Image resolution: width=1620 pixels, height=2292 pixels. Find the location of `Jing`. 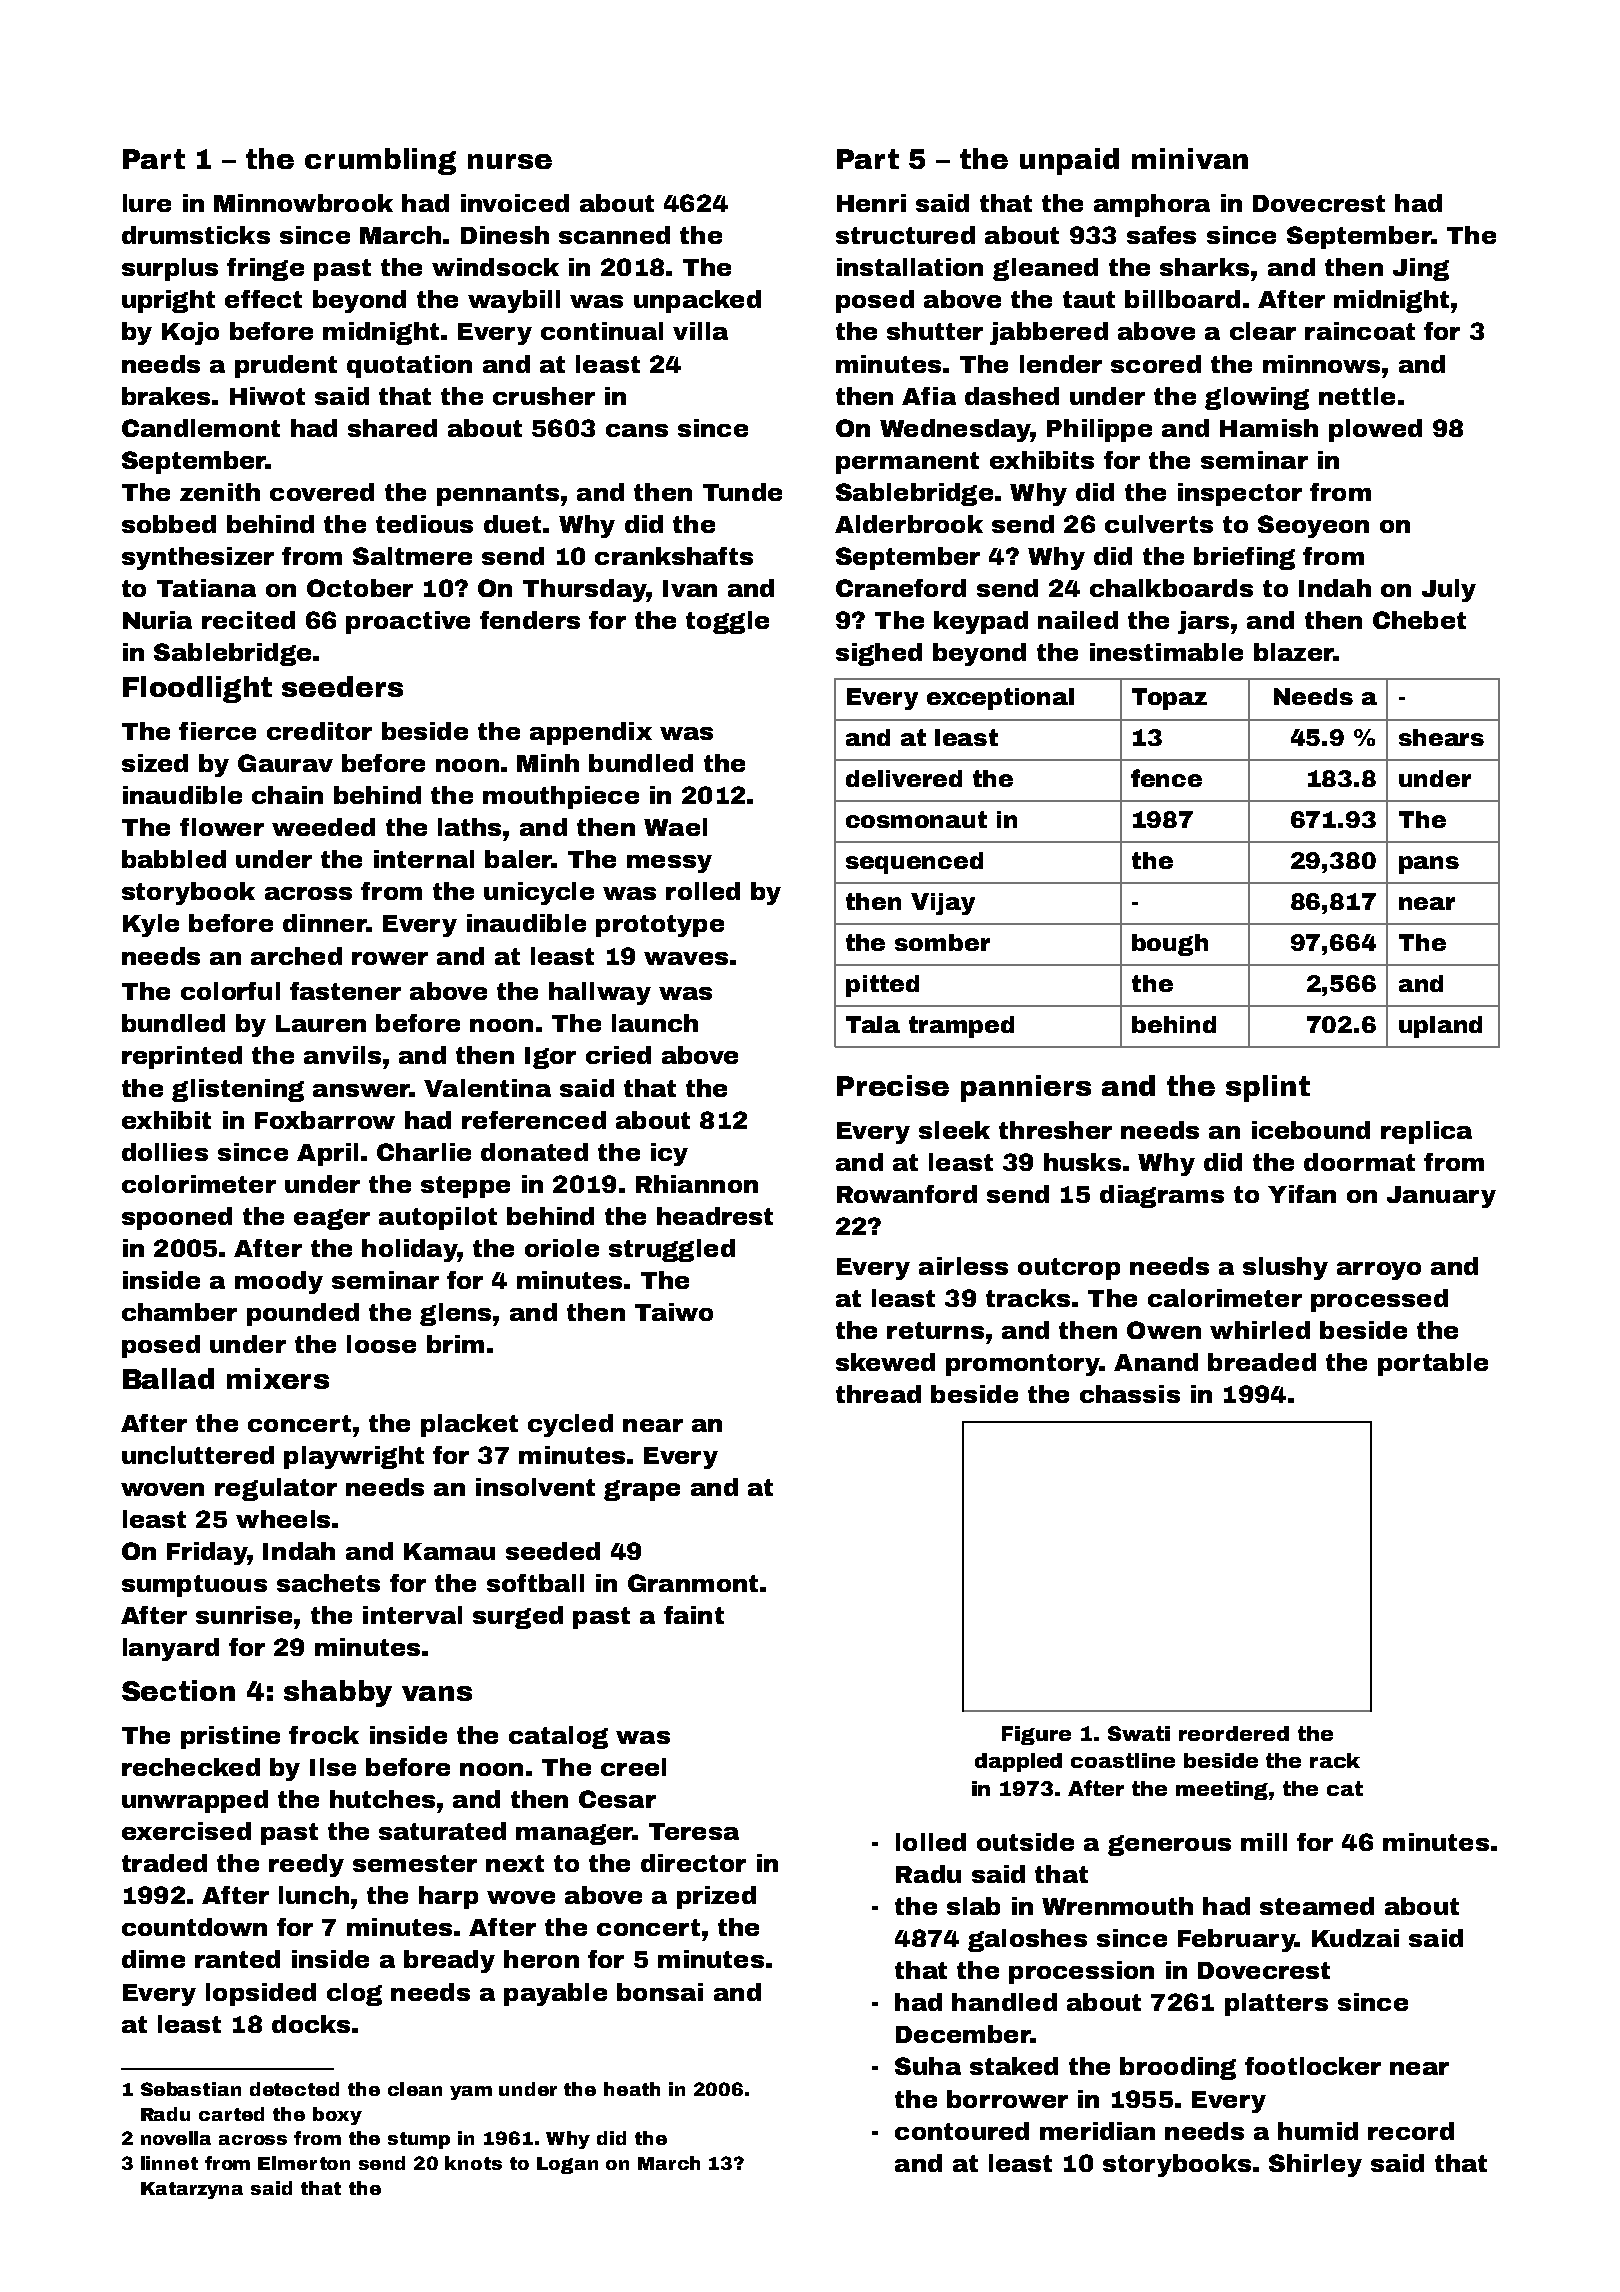

Jing is located at coordinates (1421, 269).
